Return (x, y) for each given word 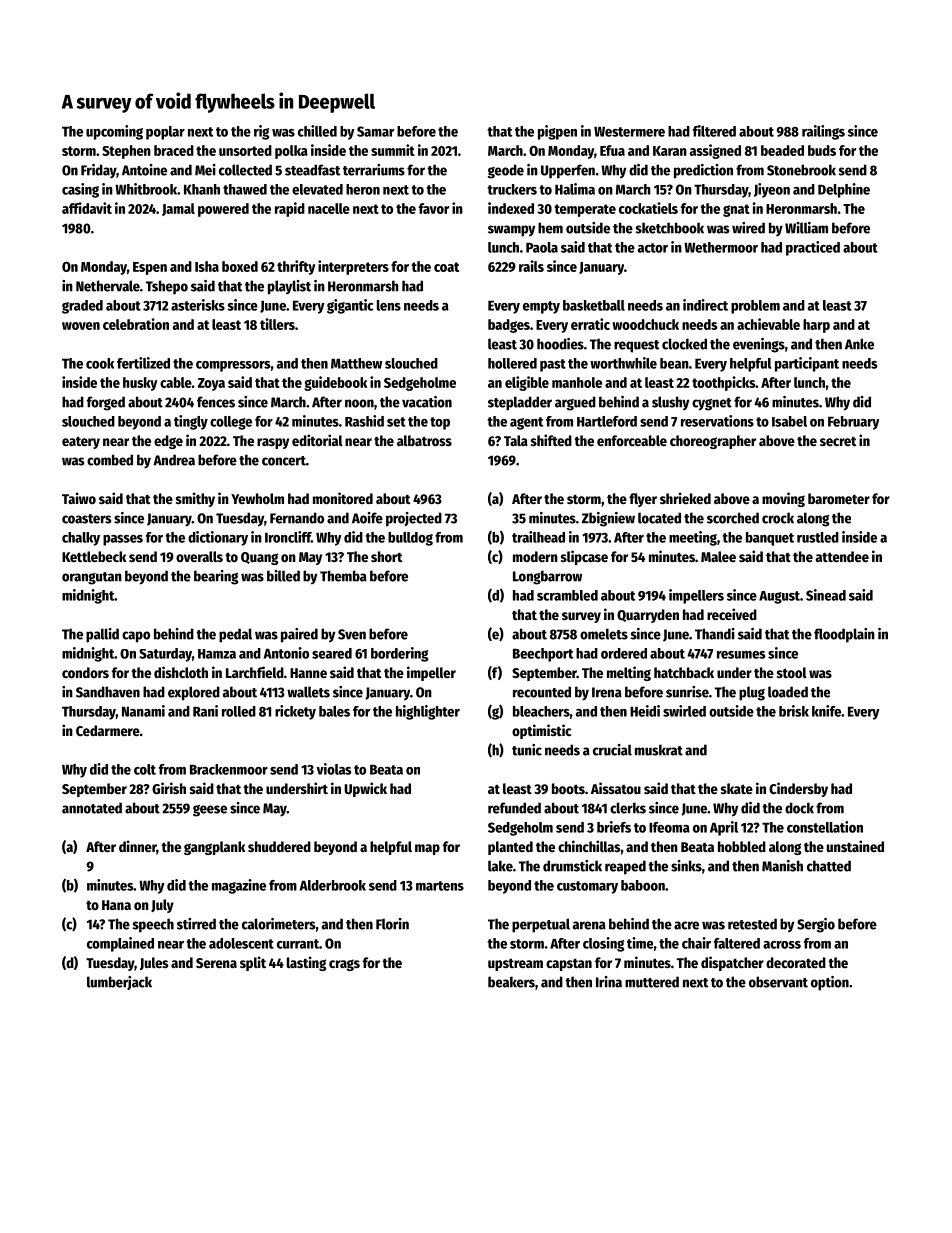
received (732, 614)
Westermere (629, 132)
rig (261, 132)
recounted (542, 692)
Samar (375, 131)
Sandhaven (108, 692)
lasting (306, 963)
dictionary (218, 538)
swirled (684, 711)
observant (778, 982)
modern (535, 556)
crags (344, 965)
